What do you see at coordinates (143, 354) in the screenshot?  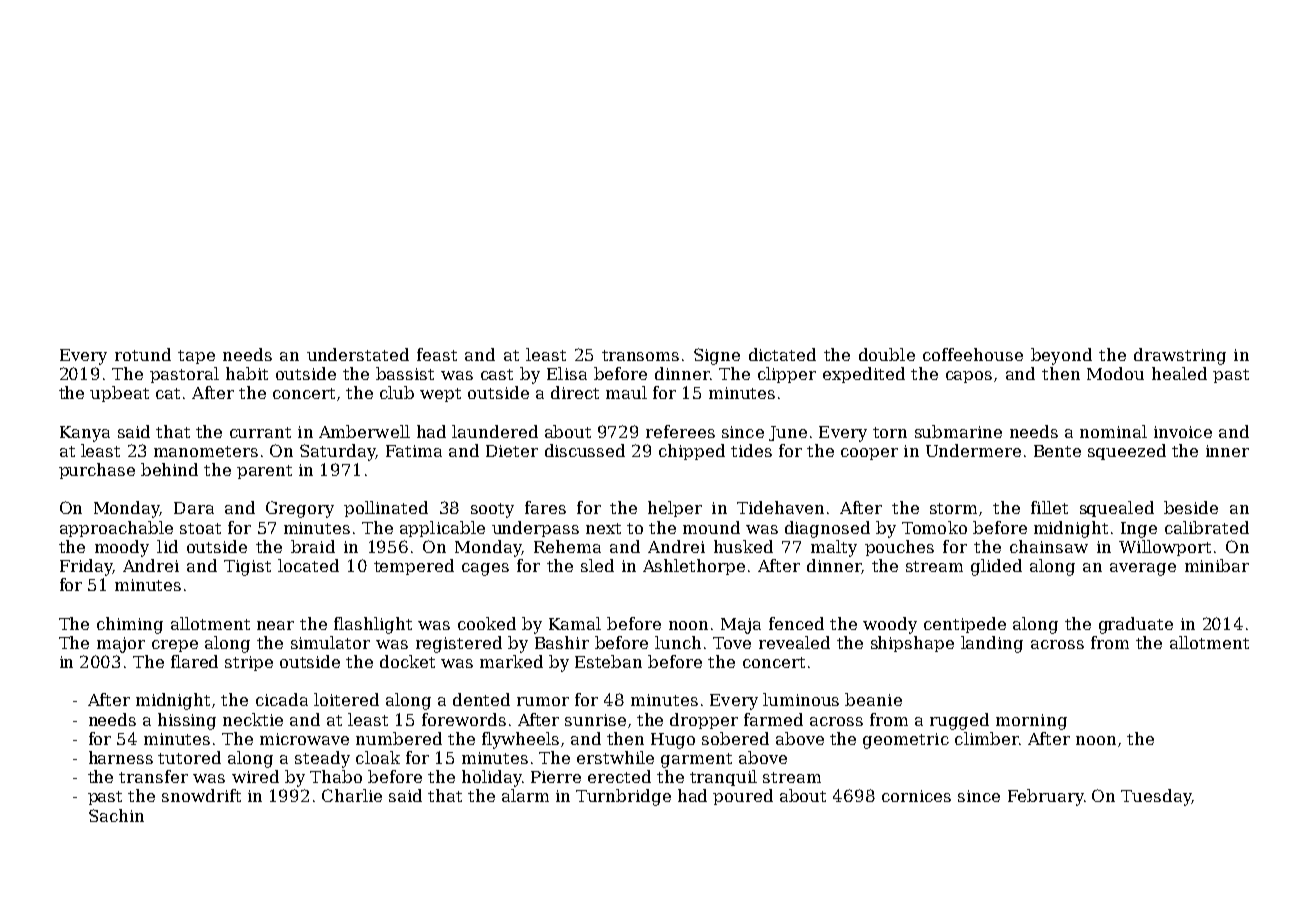 I see `rotund` at bounding box center [143, 354].
